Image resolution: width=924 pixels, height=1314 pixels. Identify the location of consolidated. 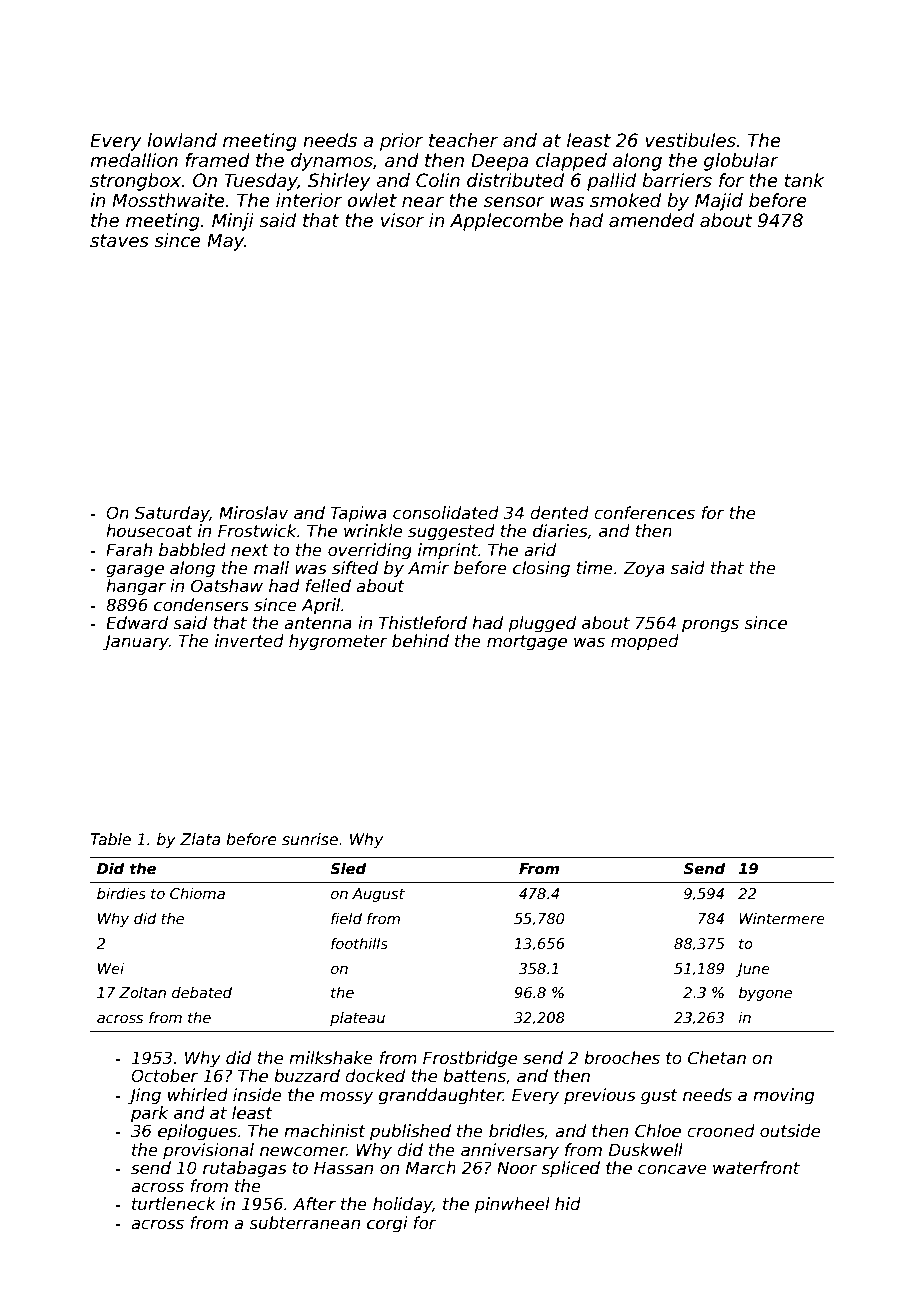
(446, 513).
